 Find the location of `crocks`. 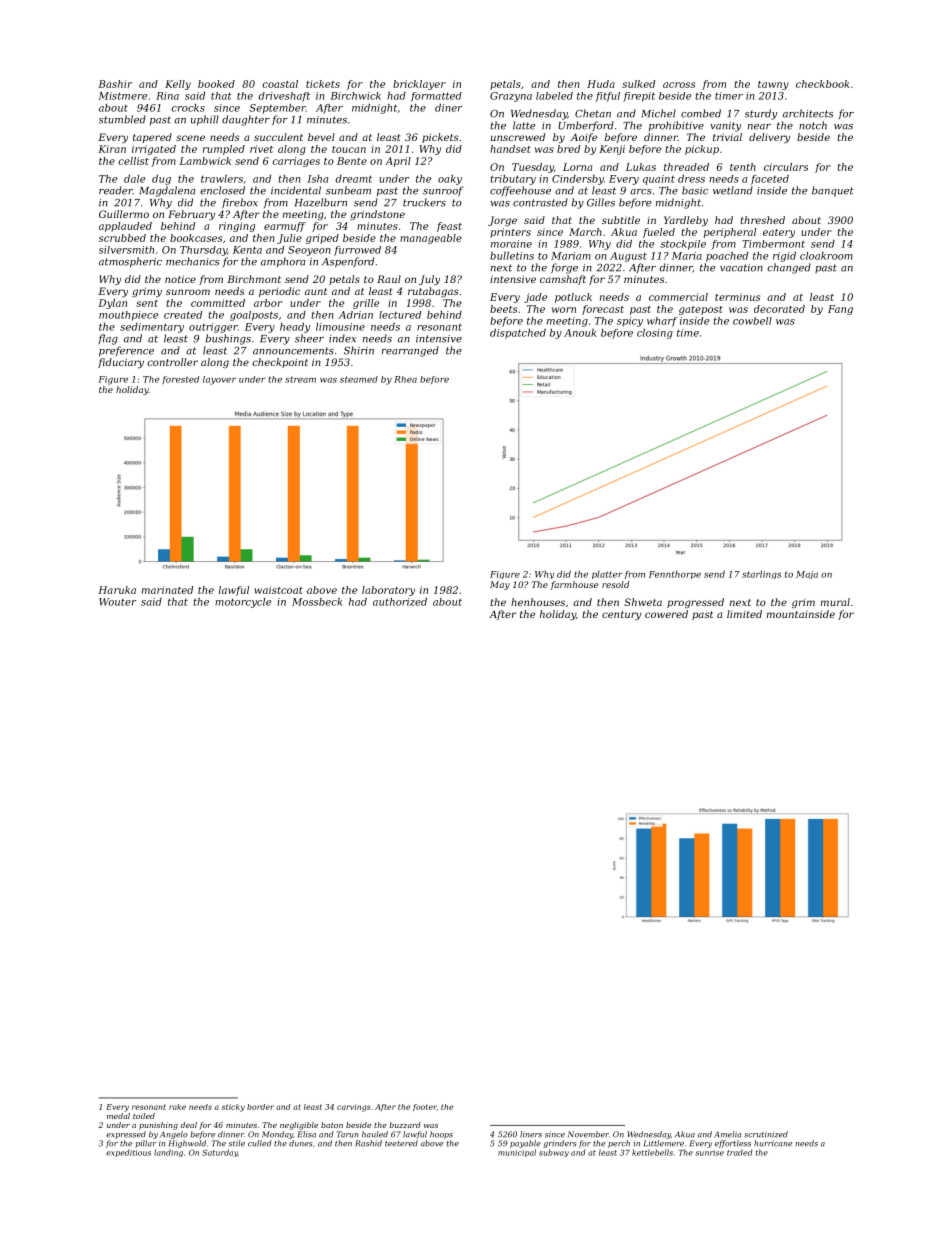

crocks is located at coordinates (188, 108).
